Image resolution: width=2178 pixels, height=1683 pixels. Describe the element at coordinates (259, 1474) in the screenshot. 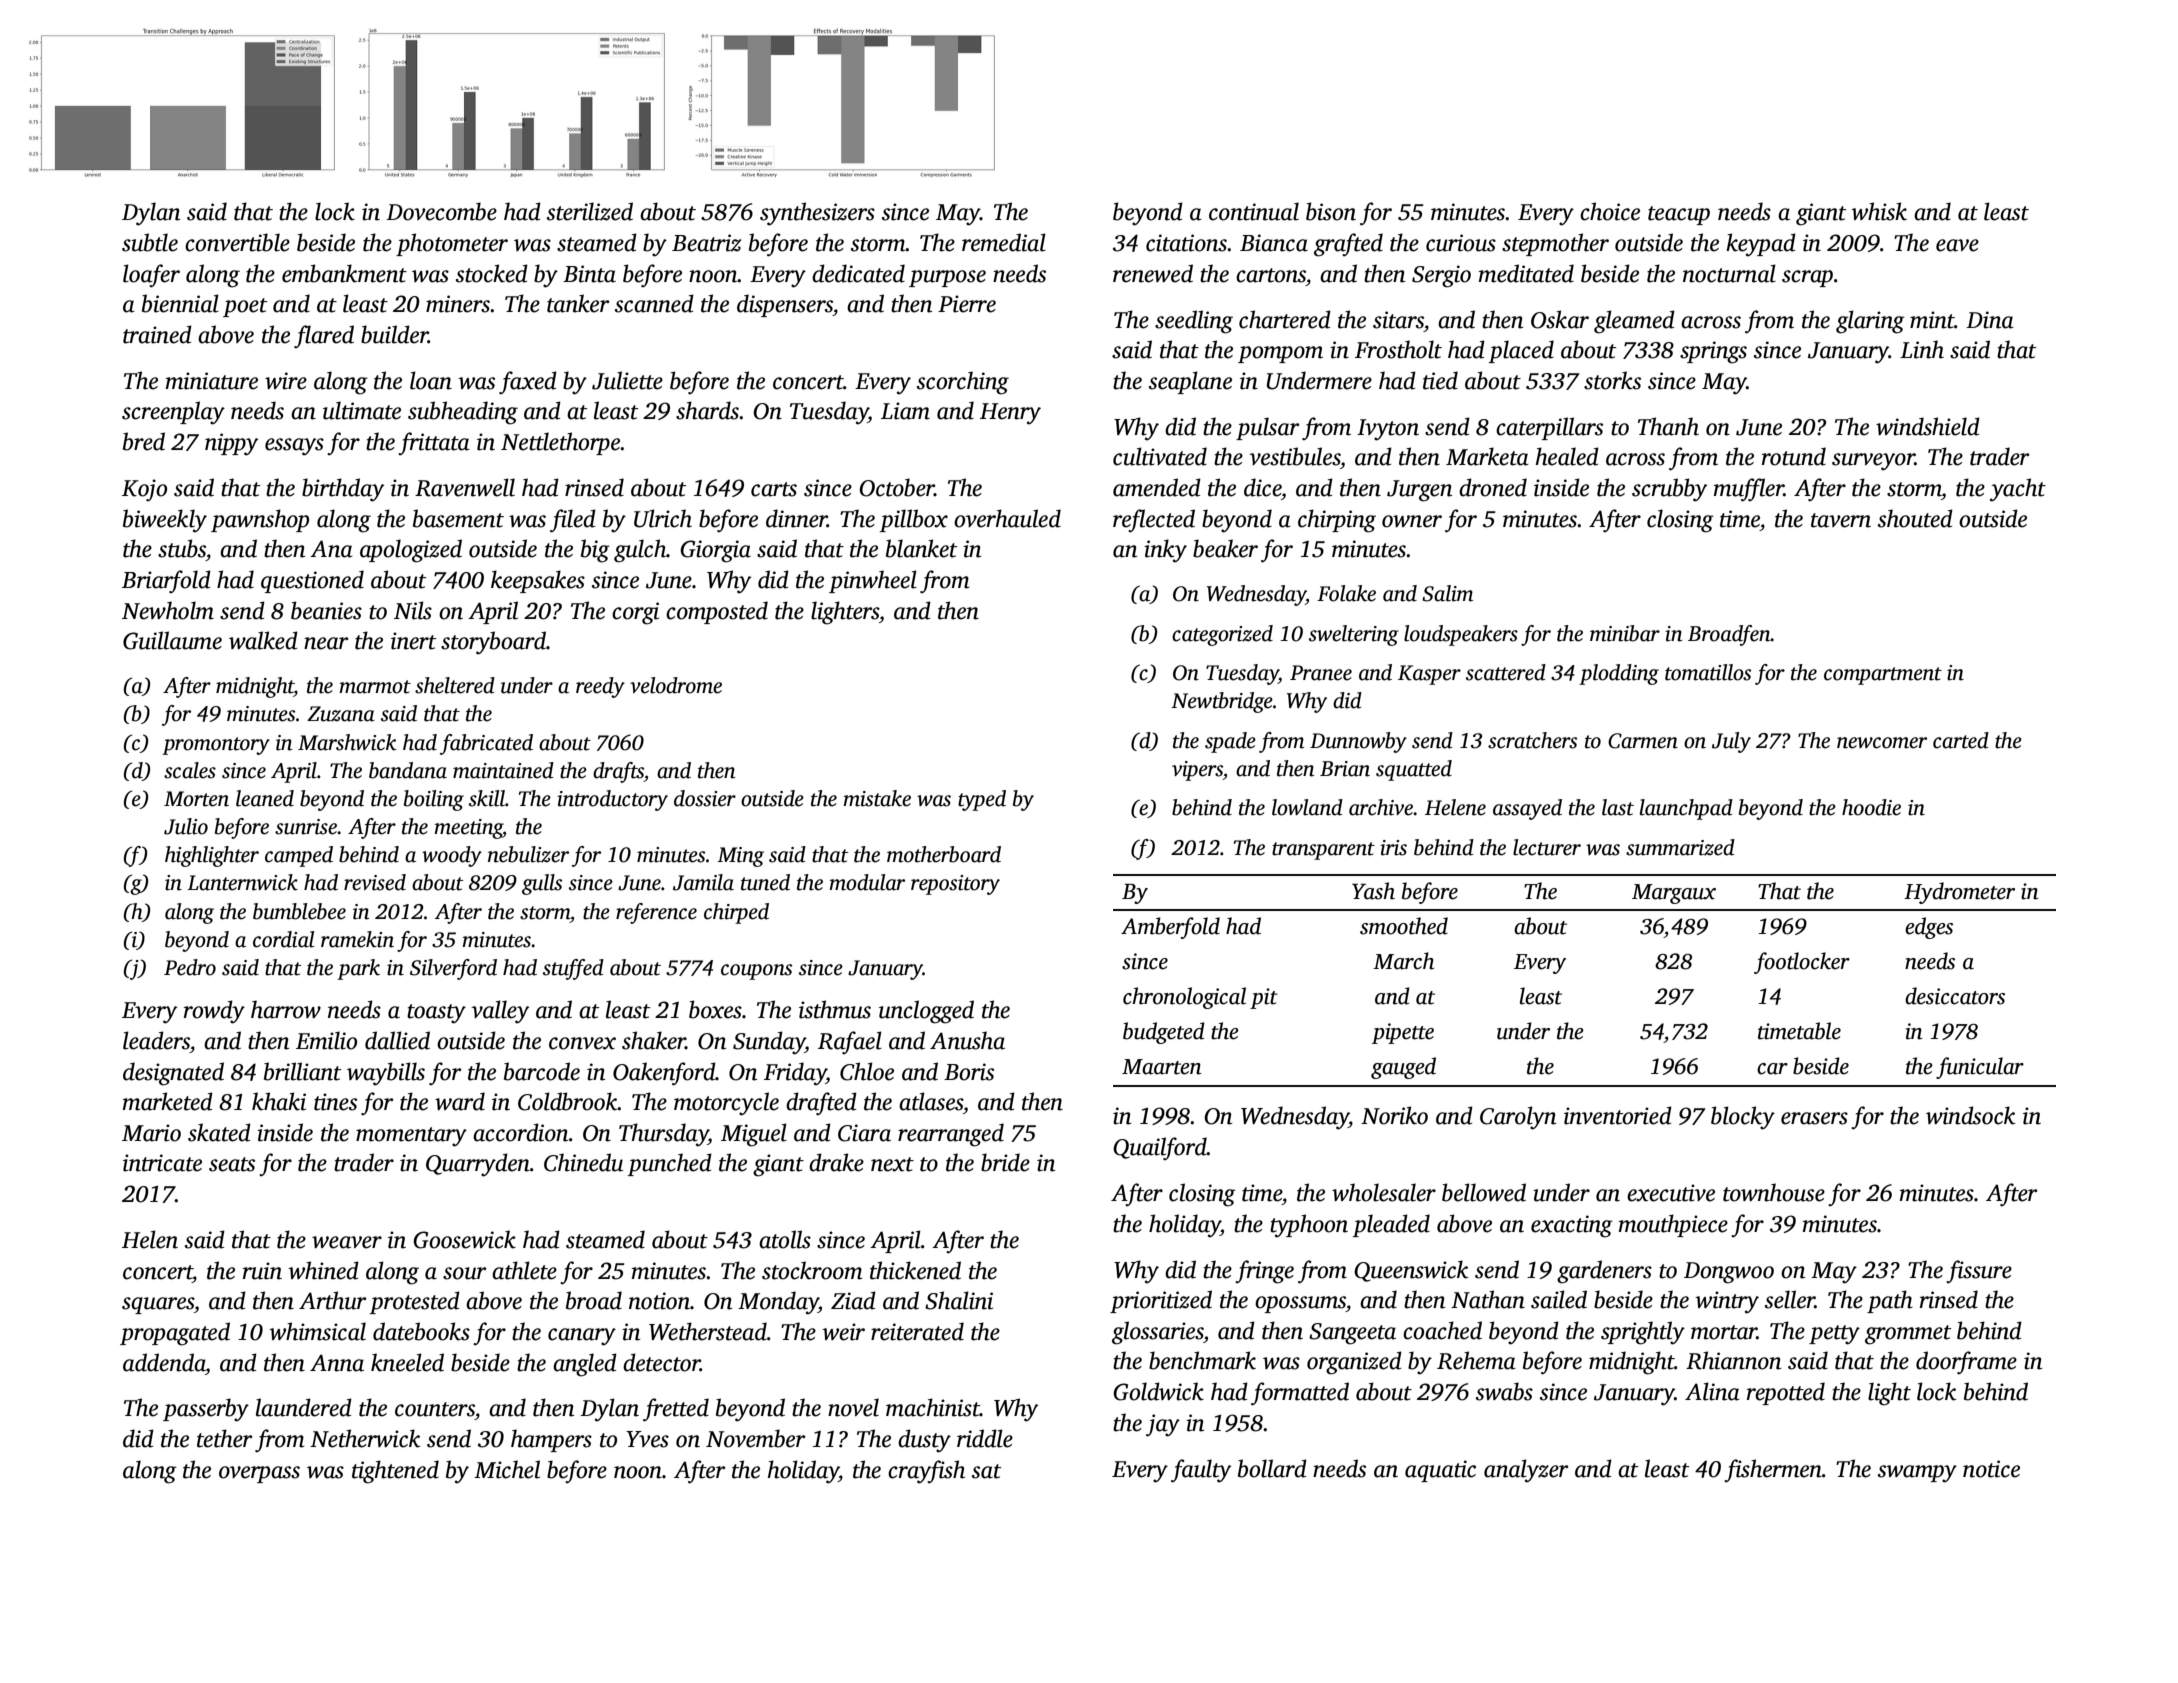

I see `overpass` at that location.
